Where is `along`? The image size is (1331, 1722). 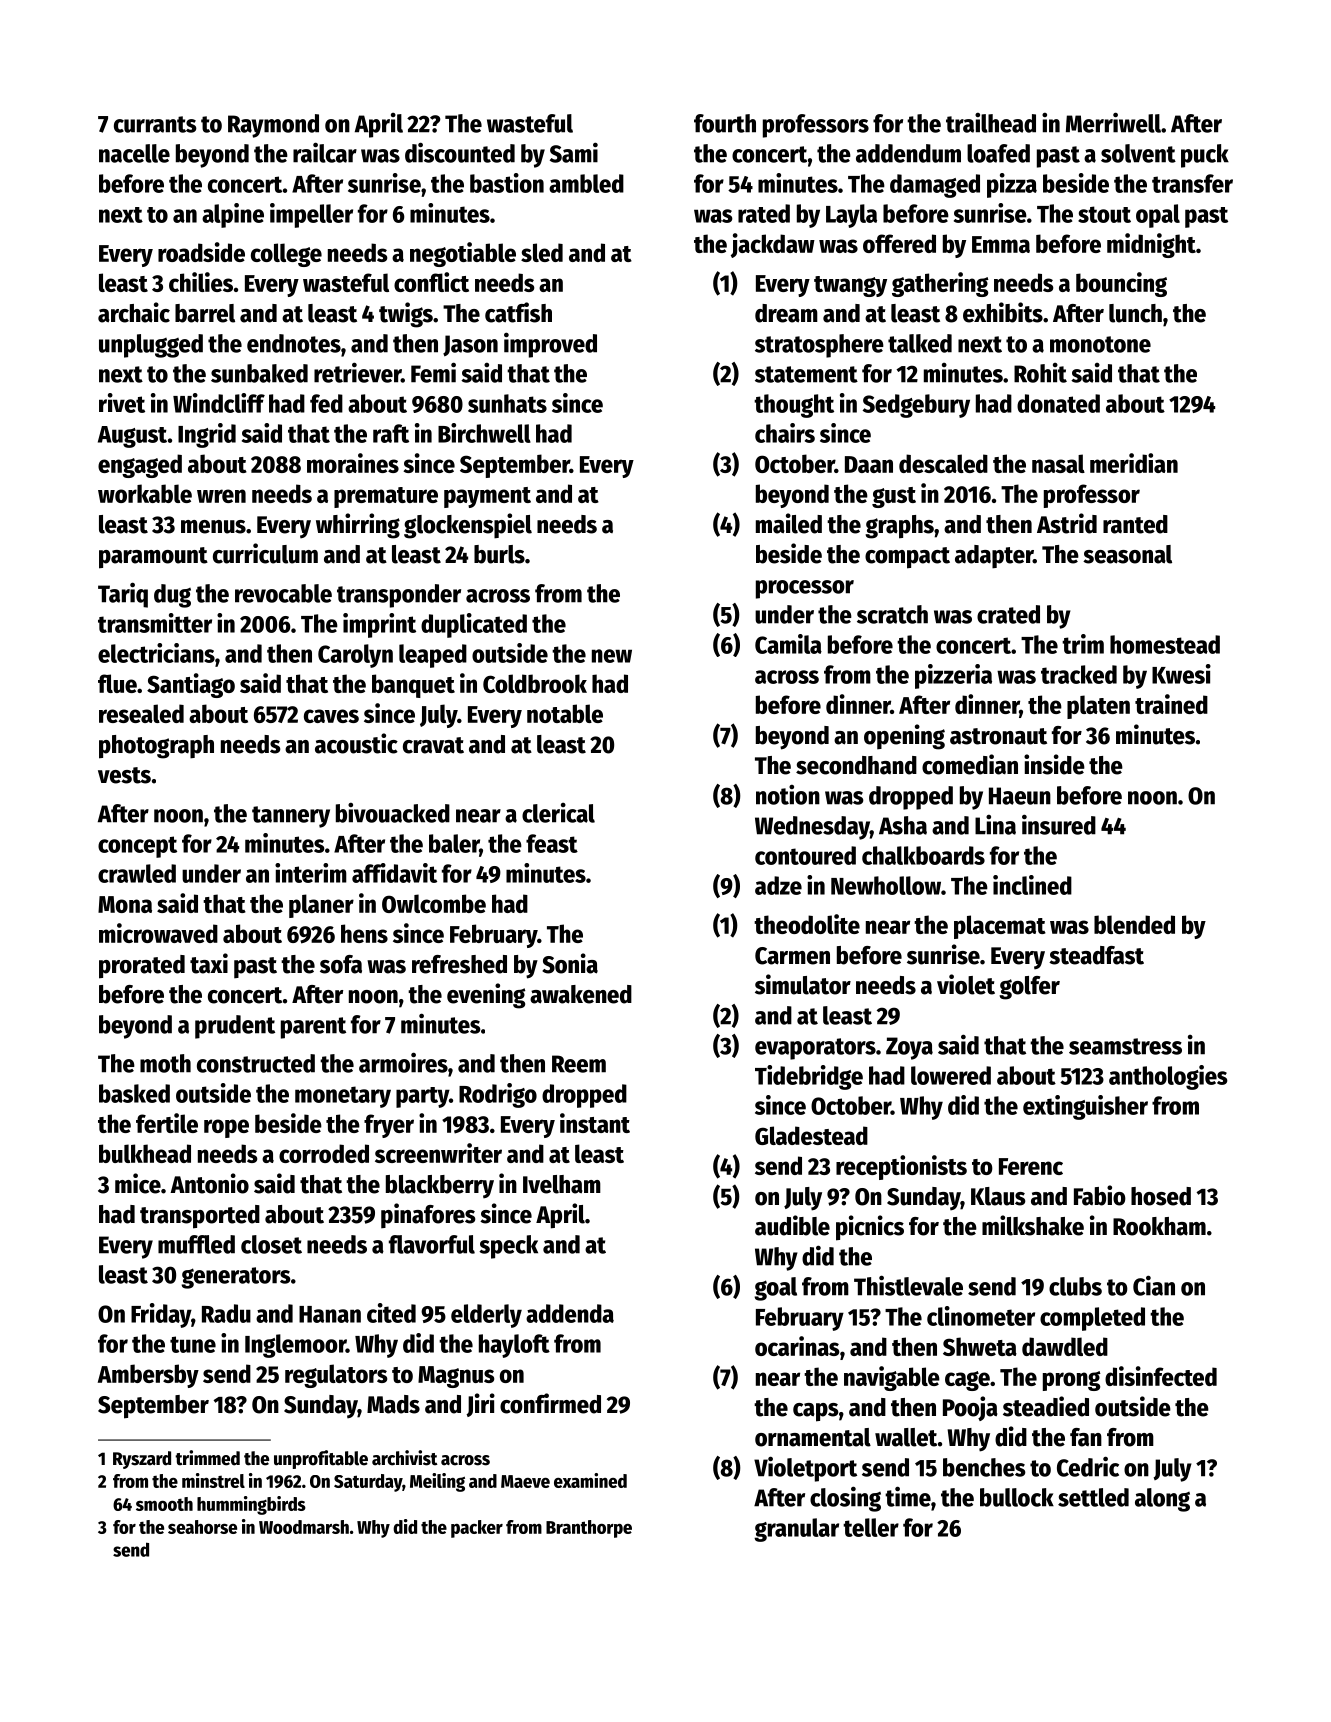
along is located at coordinates (1162, 1500).
